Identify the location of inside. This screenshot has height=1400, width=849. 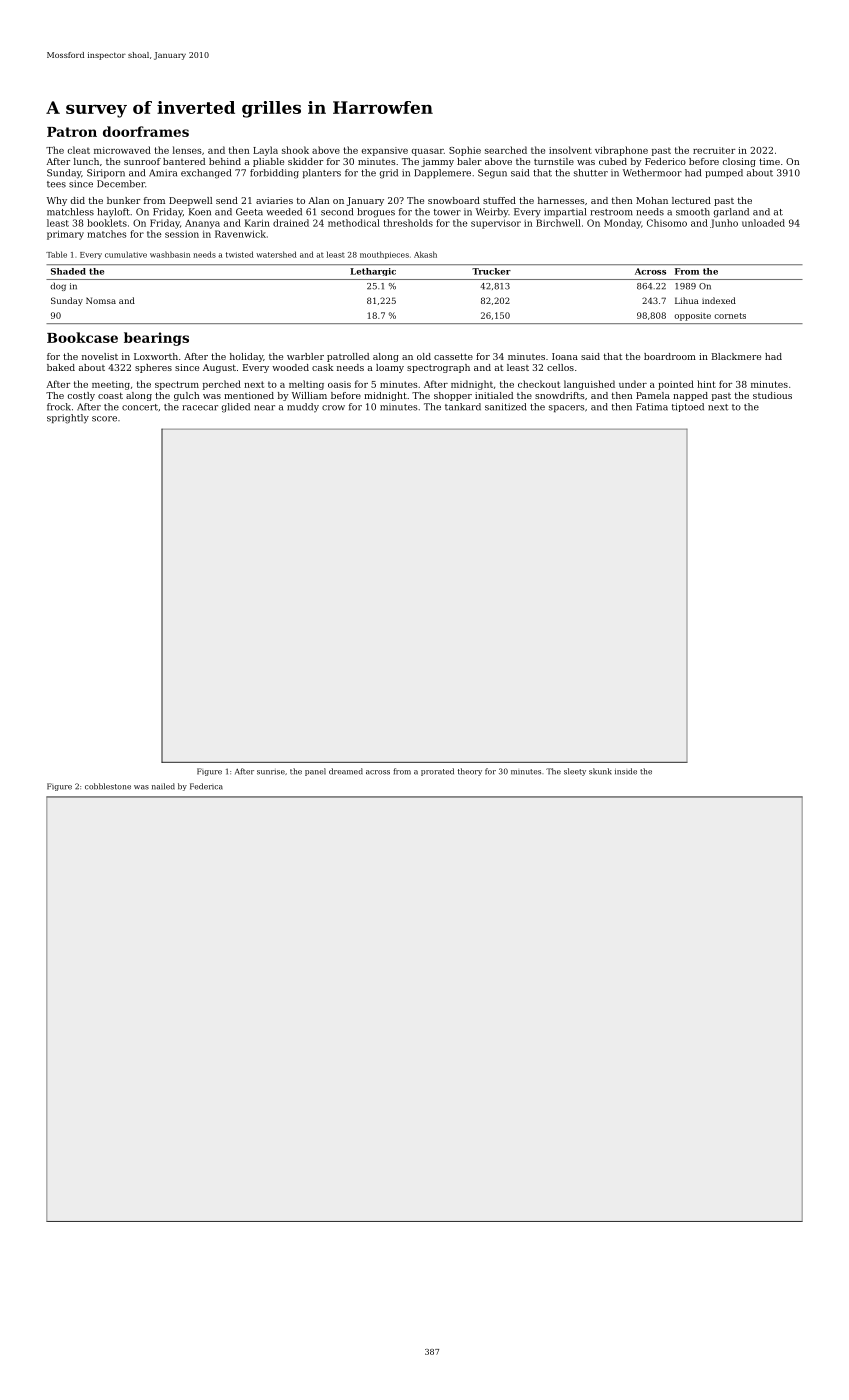
(626, 771).
